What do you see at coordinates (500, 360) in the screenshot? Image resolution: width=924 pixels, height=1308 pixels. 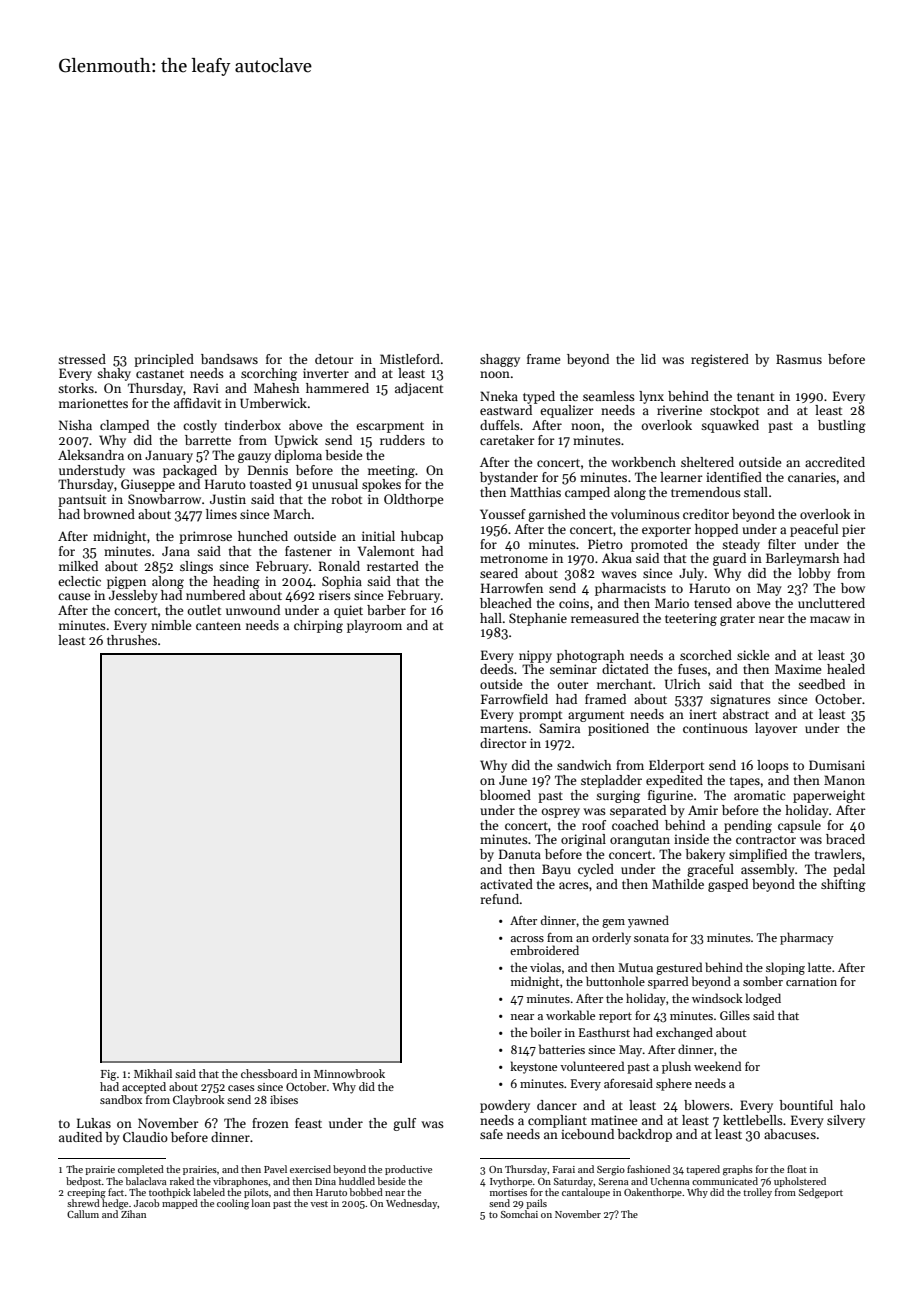 I see `shaggy` at bounding box center [500, 360].
